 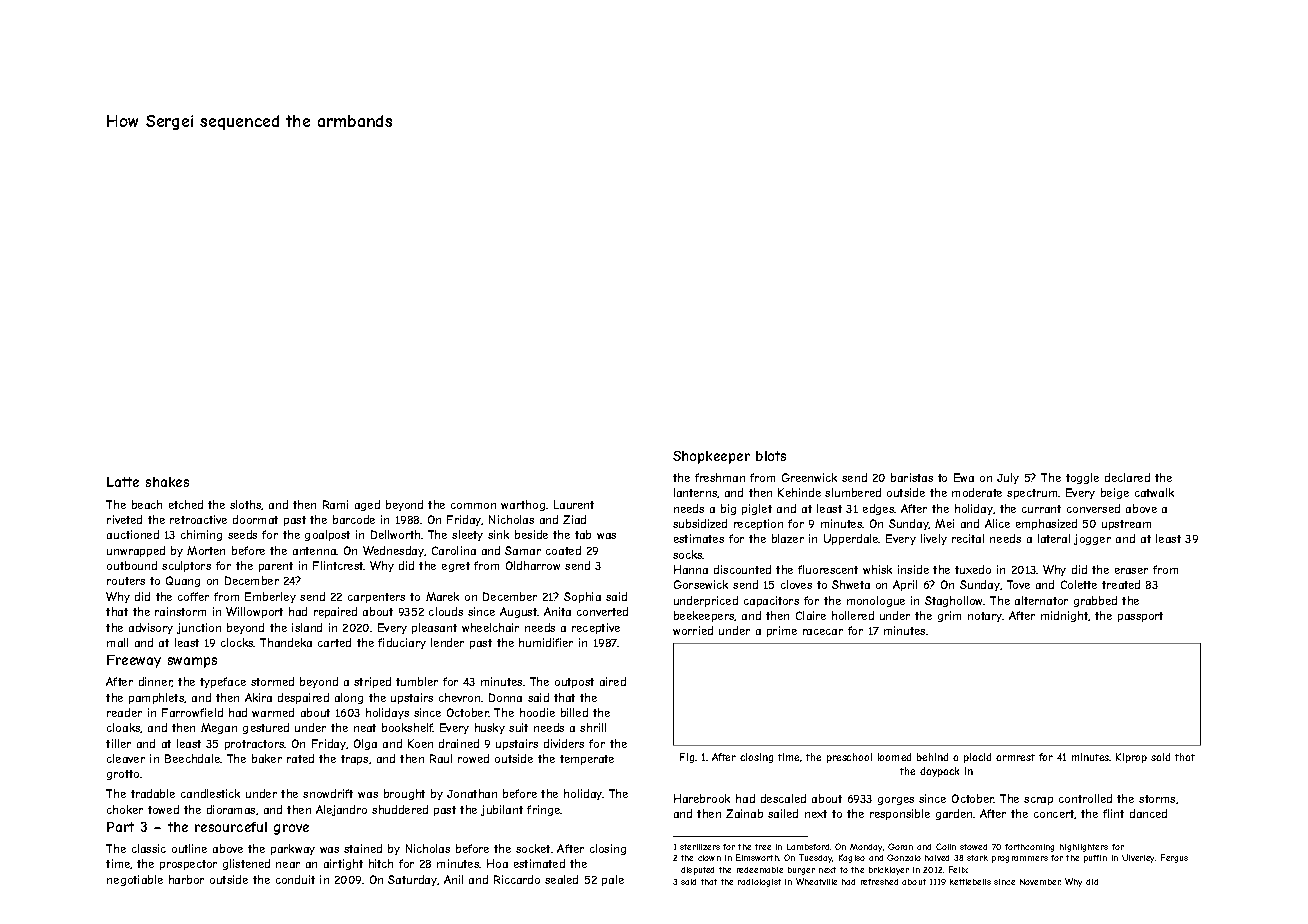 What do you see at coordinates (809, 477) in the screenshot?
I see `Greenwick` at bounding box center [809, 477].
